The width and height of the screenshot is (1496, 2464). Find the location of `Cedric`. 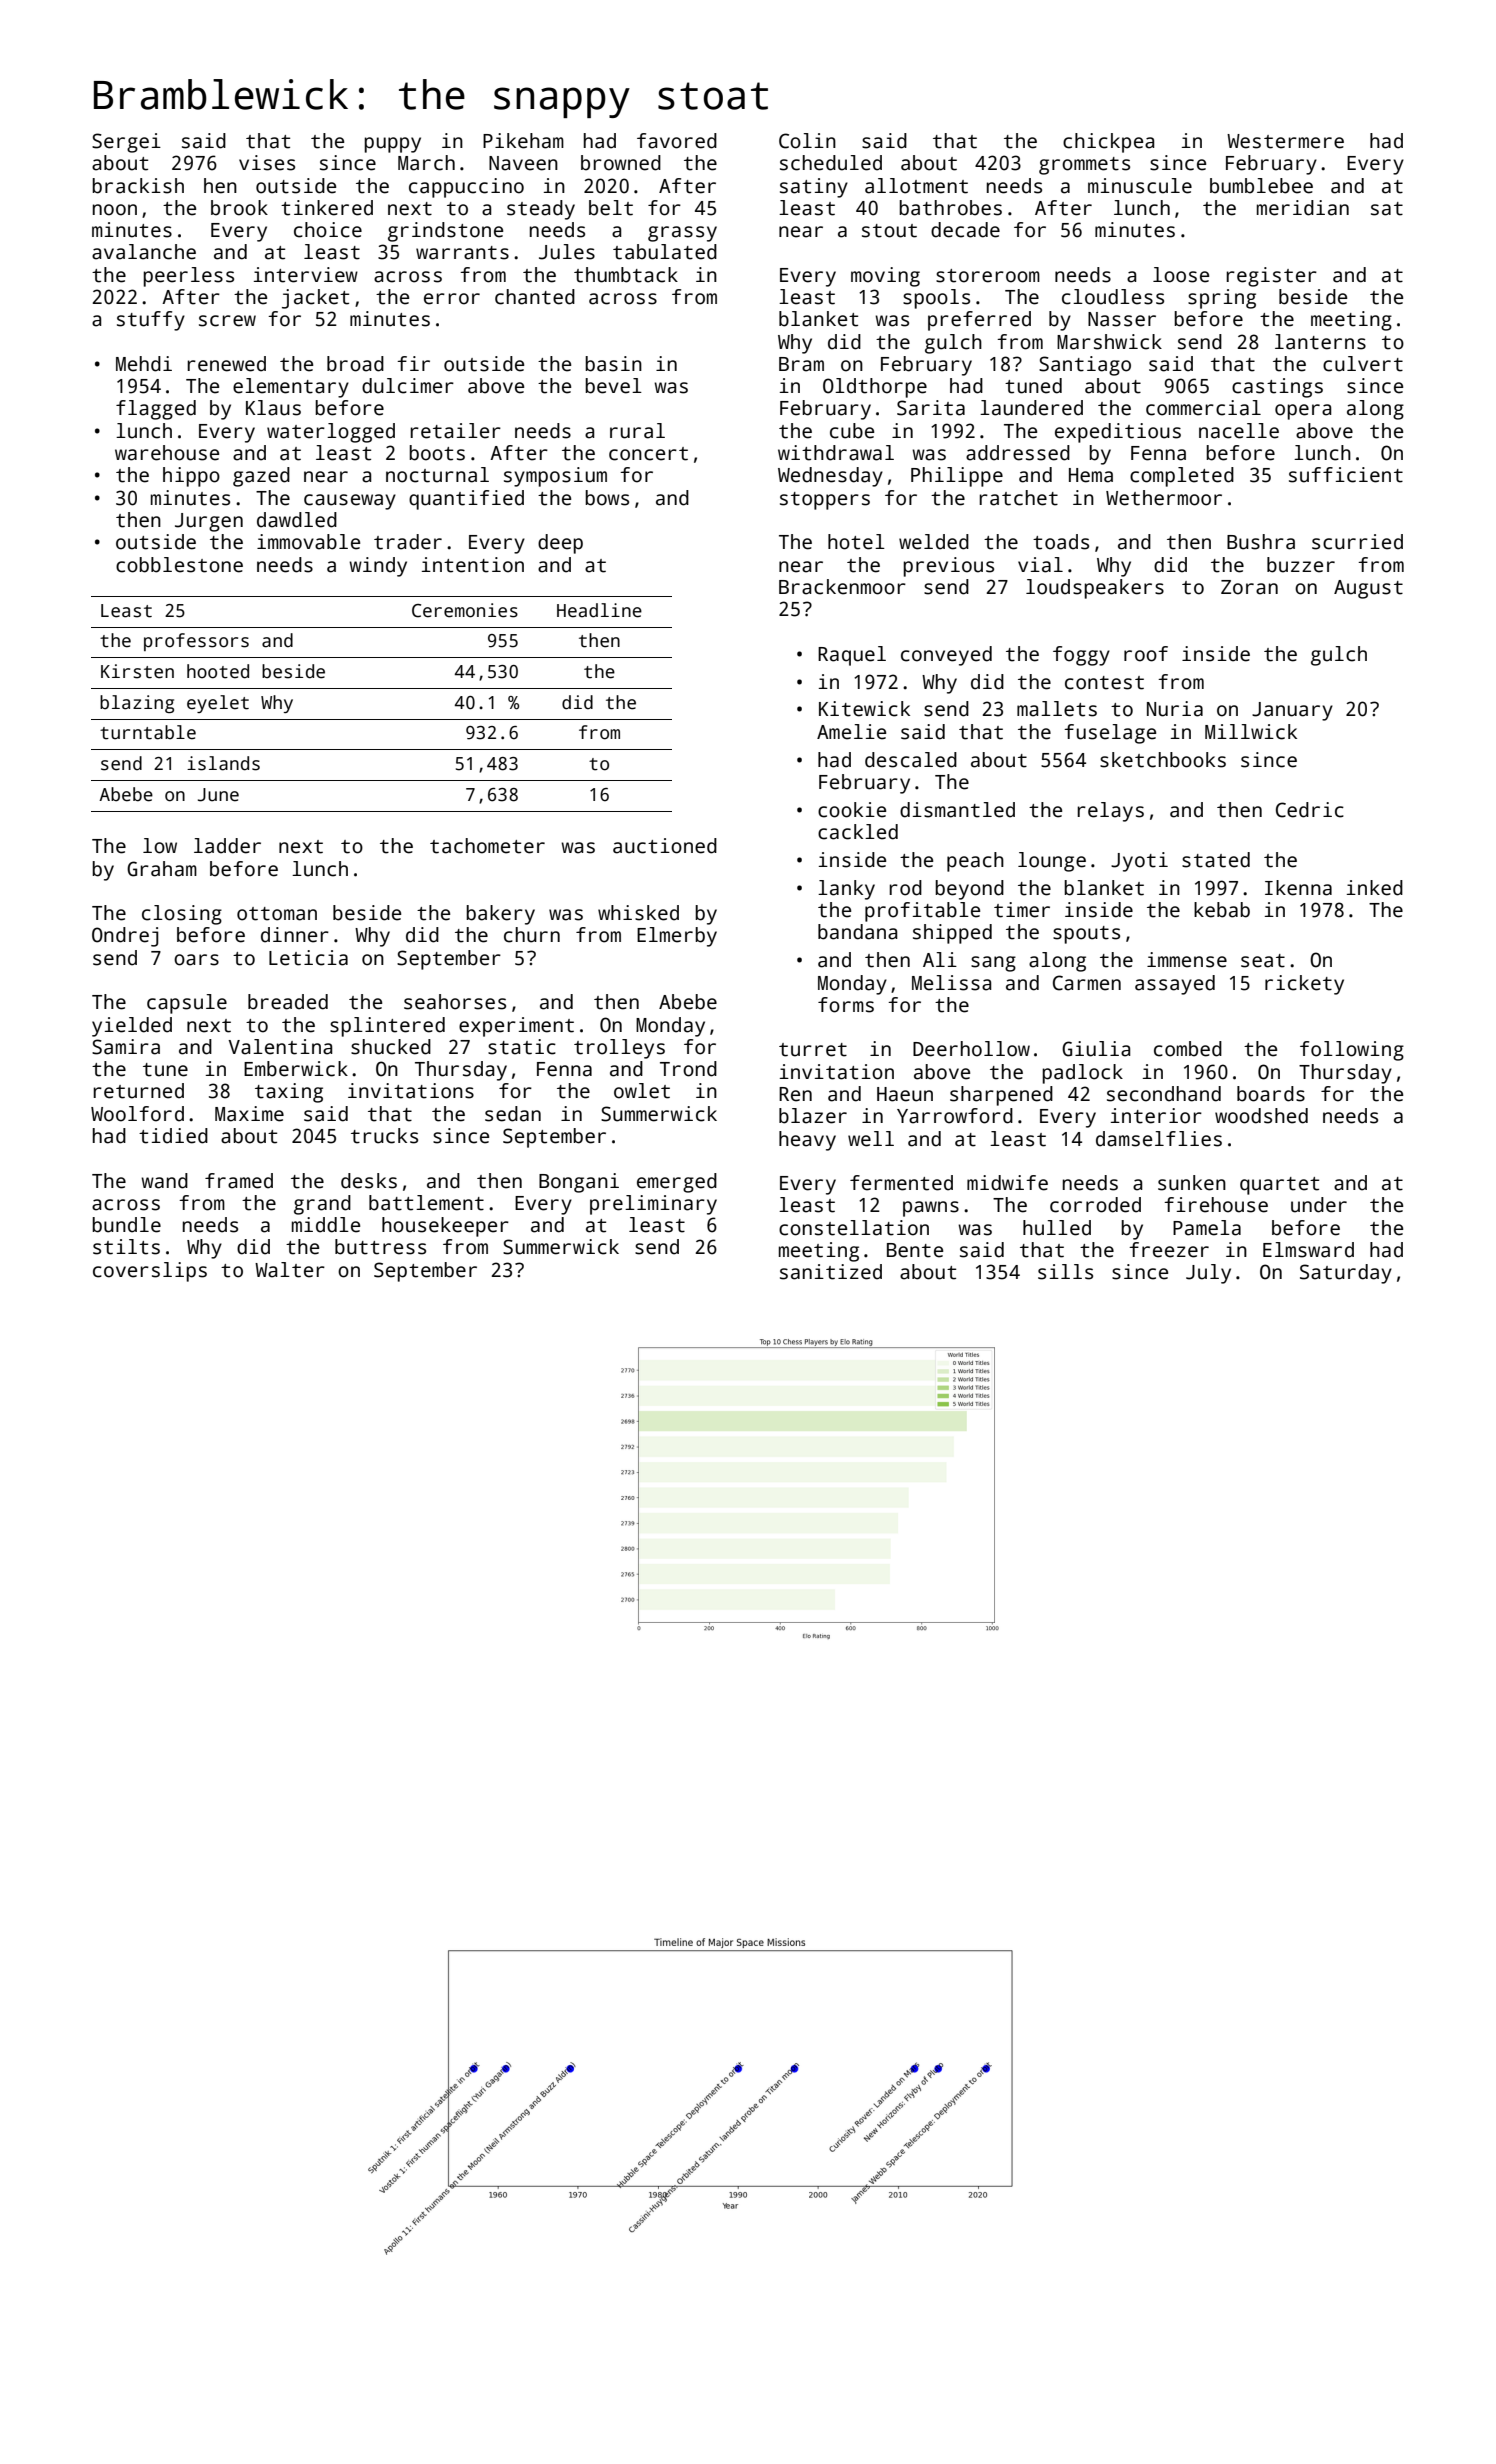

Cedric is located at coordinates (1310, 810).
